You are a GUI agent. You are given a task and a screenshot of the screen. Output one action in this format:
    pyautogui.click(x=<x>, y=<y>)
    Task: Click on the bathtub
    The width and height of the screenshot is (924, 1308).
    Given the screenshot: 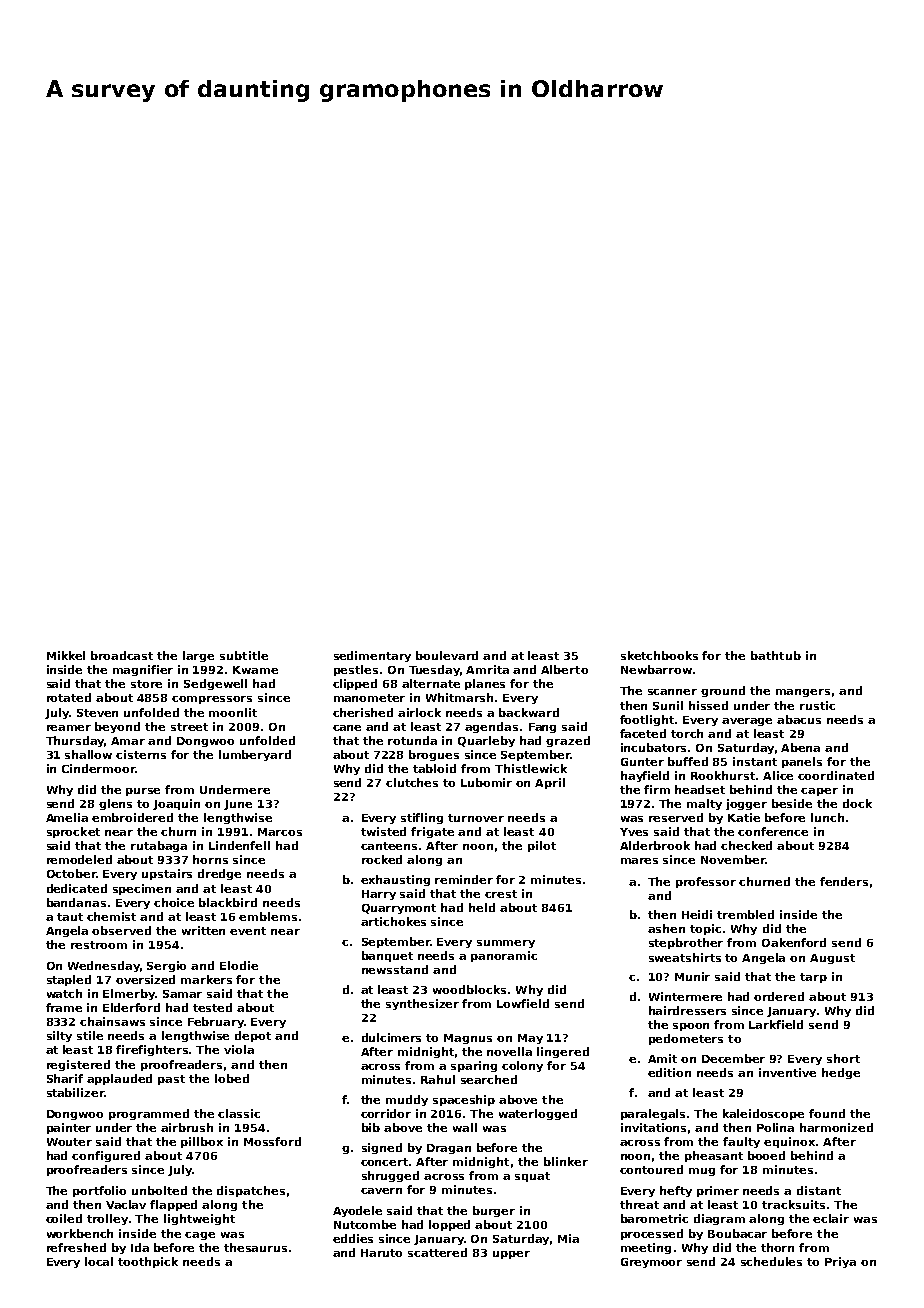 What is the action you would take?
    pyautogui.click(x=776, y=655)
